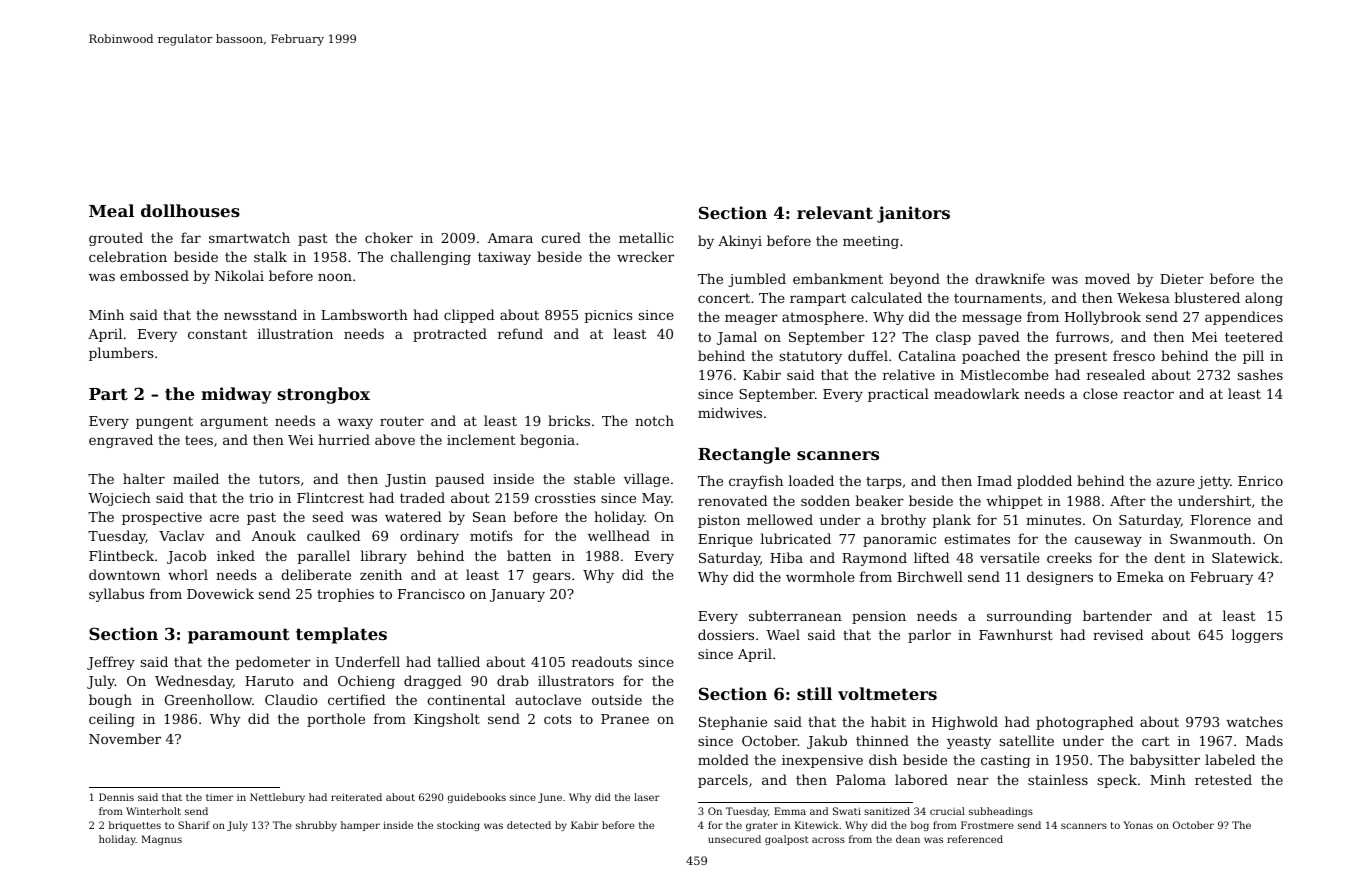 The image size is (1372, 887). What do you see at coordinates (529, 825) in the image?
I see `detected` at bounding box center [529, 825].
